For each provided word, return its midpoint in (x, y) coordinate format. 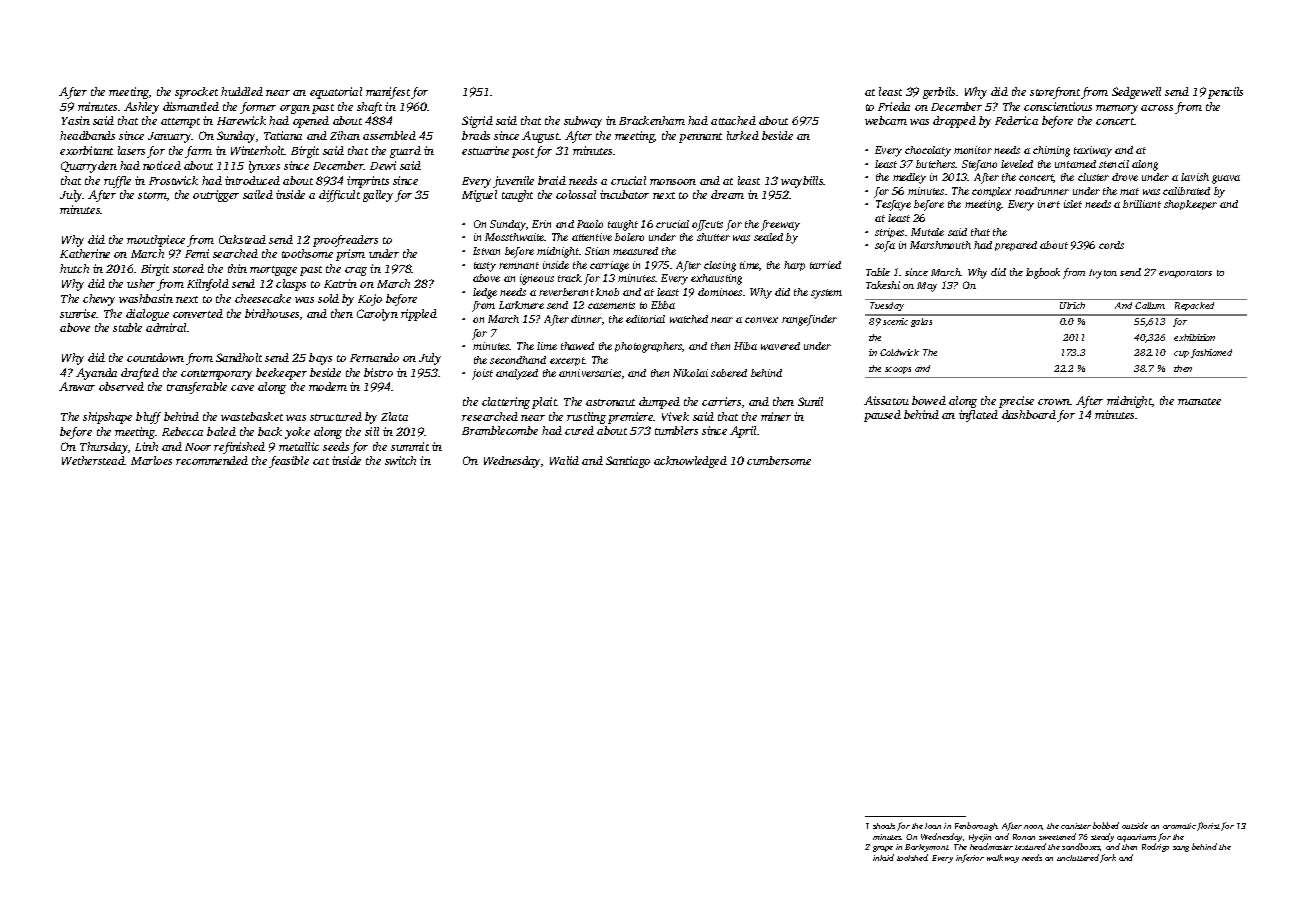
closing (720, 266)
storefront (1056, 93)
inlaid (883, 857)
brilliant (1142, 204)
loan (933, 826)
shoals (884, 826)
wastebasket (252, 416)
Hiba (745, 346)
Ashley (141, 108)
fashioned (1211, 353)
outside (1135, 825)
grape (883, 849)
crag (356, 271)
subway (583, 122)
